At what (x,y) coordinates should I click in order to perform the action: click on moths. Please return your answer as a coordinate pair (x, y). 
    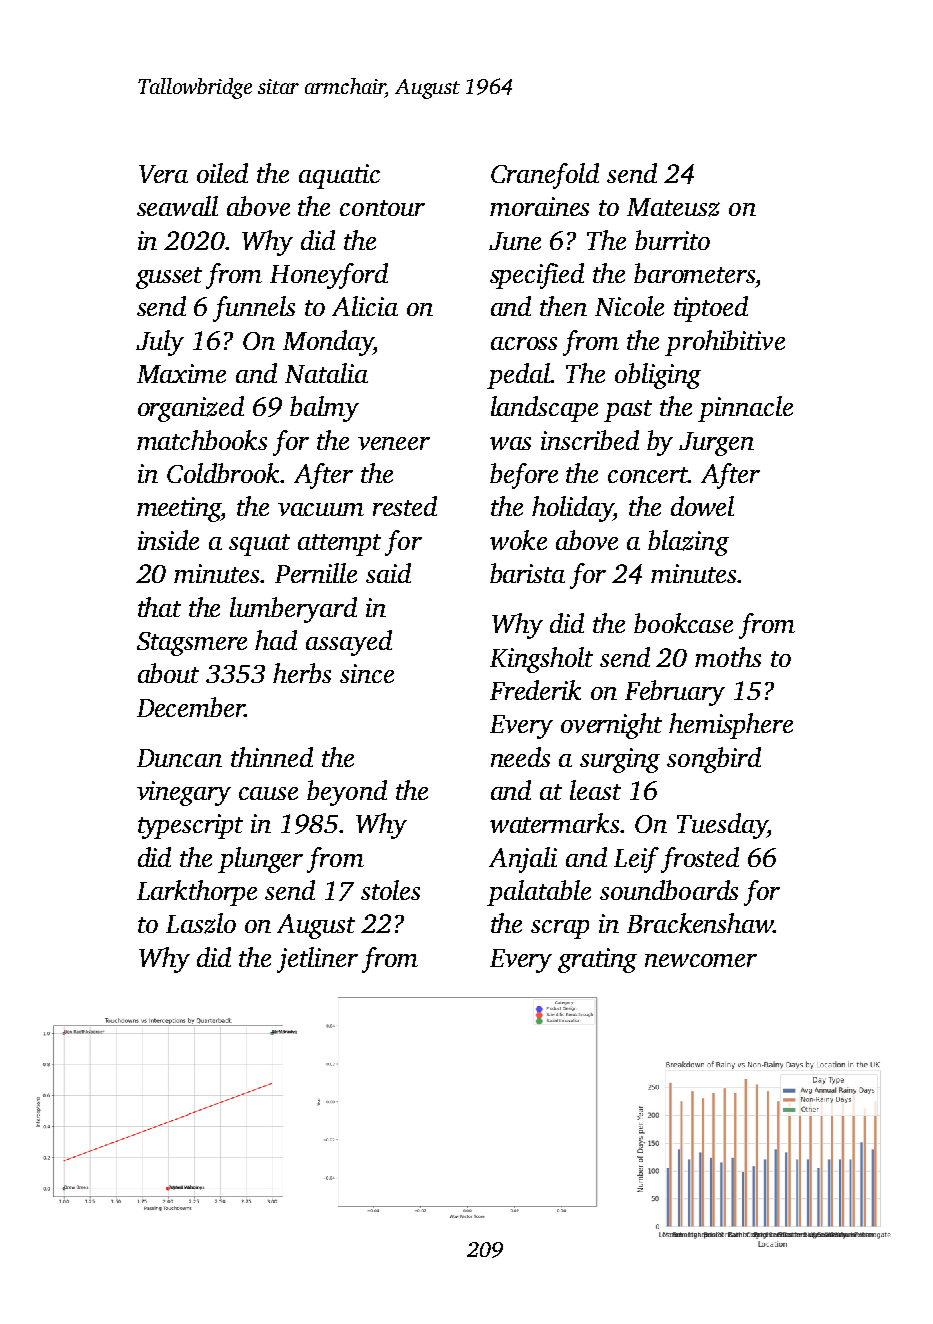
    Looking at the image, I should click on (728, 657).
